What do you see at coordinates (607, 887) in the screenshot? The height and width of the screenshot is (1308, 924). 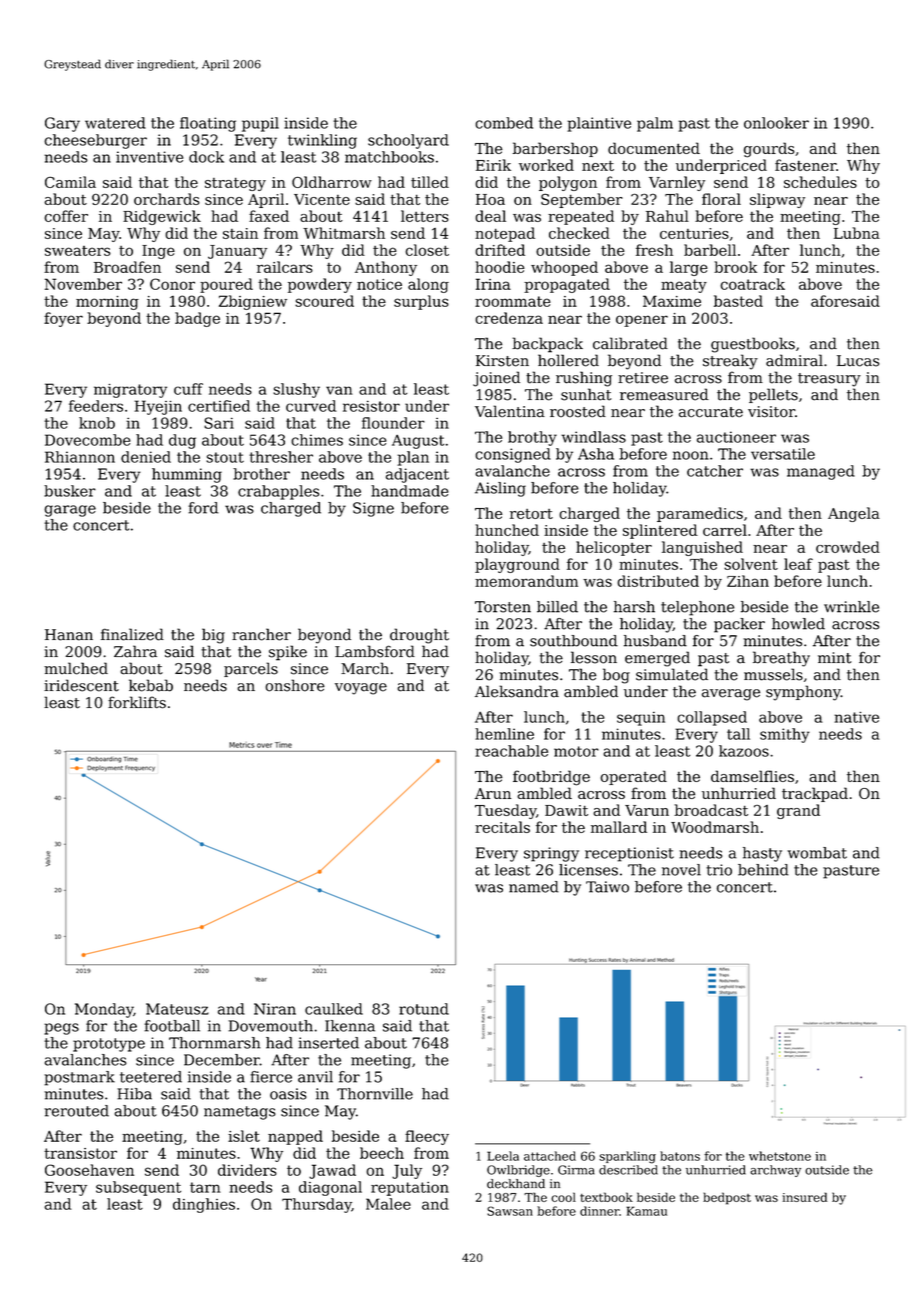 I see `Taiwo` at bounding box center [607, 887].
